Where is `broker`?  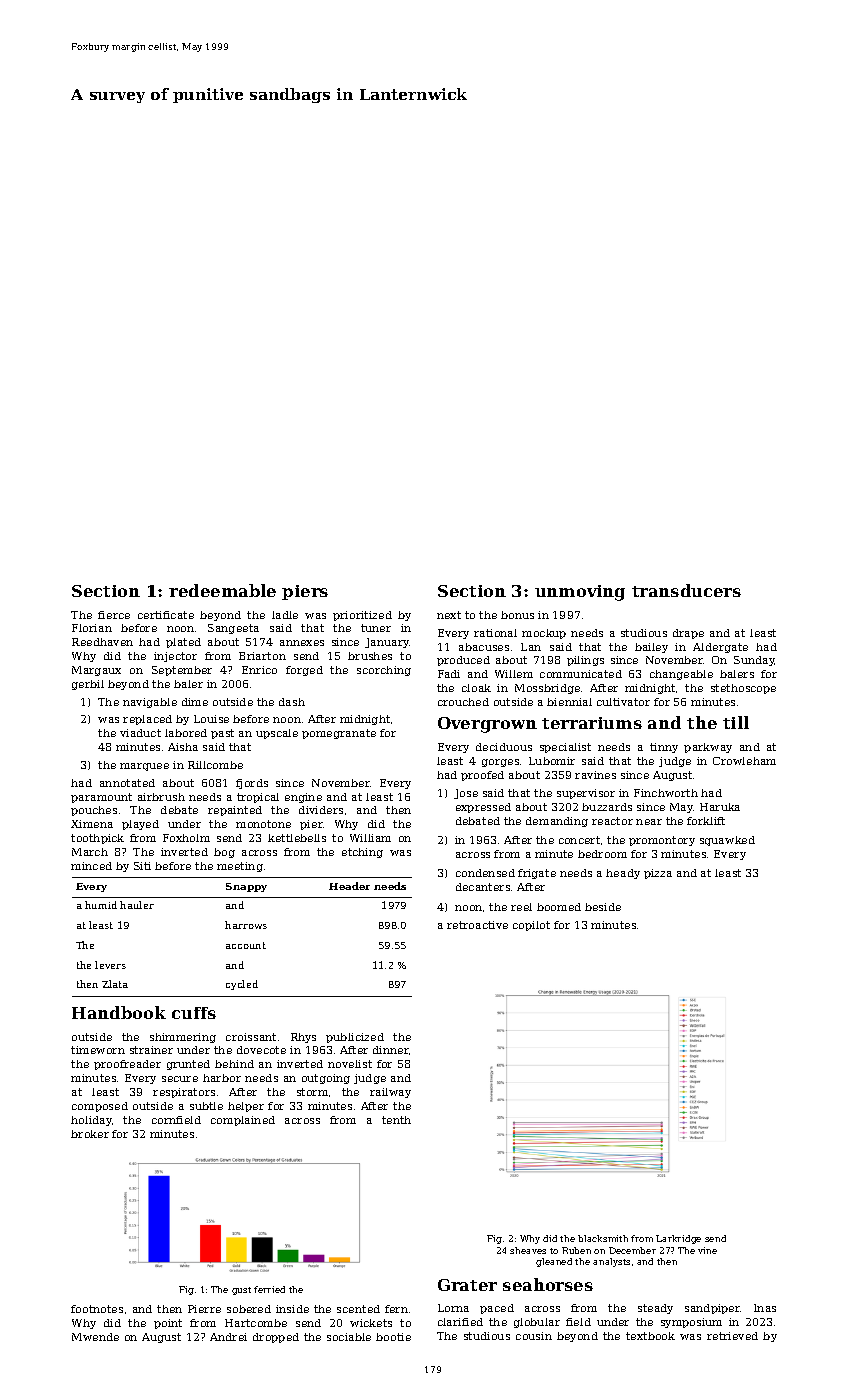 broker is located at coordinates (90, 1134).
